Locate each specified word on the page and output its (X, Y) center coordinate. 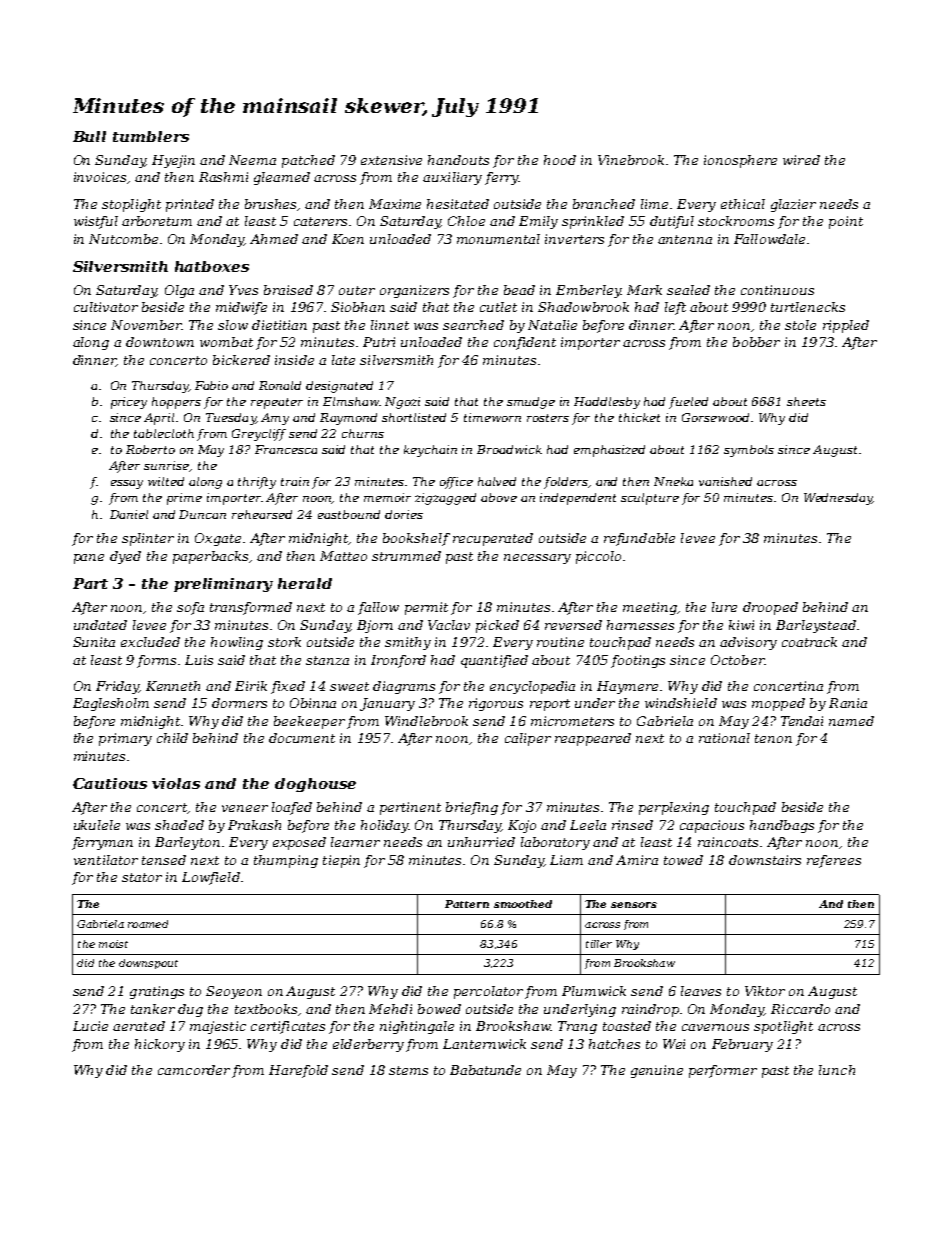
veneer (245, 808)
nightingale (417, 1027)
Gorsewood (715, 417)
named (851, 721)
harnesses (640, 625)
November (146, 325)
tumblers (151, 136)
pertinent (410, 808)
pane (89, 559)
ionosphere (740, 161)
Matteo (343, 556)
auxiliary (452, 178)
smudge (531, 403)
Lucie (90, 1026)
